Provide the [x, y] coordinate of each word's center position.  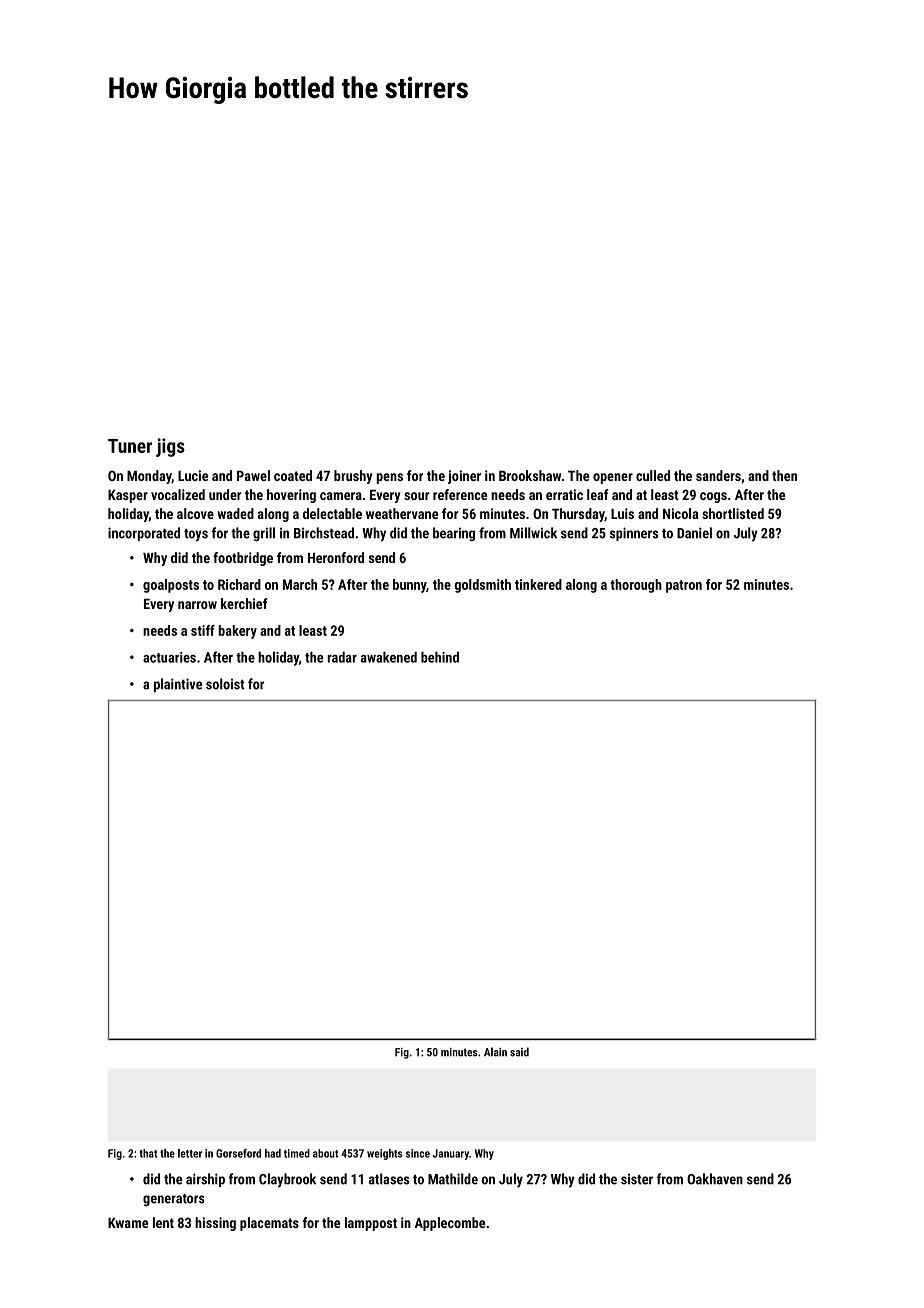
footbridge [243, 559]
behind [440, 657]
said [519, 1052]
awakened [389, 657]
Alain [495, 1052]
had [273, 1153]
